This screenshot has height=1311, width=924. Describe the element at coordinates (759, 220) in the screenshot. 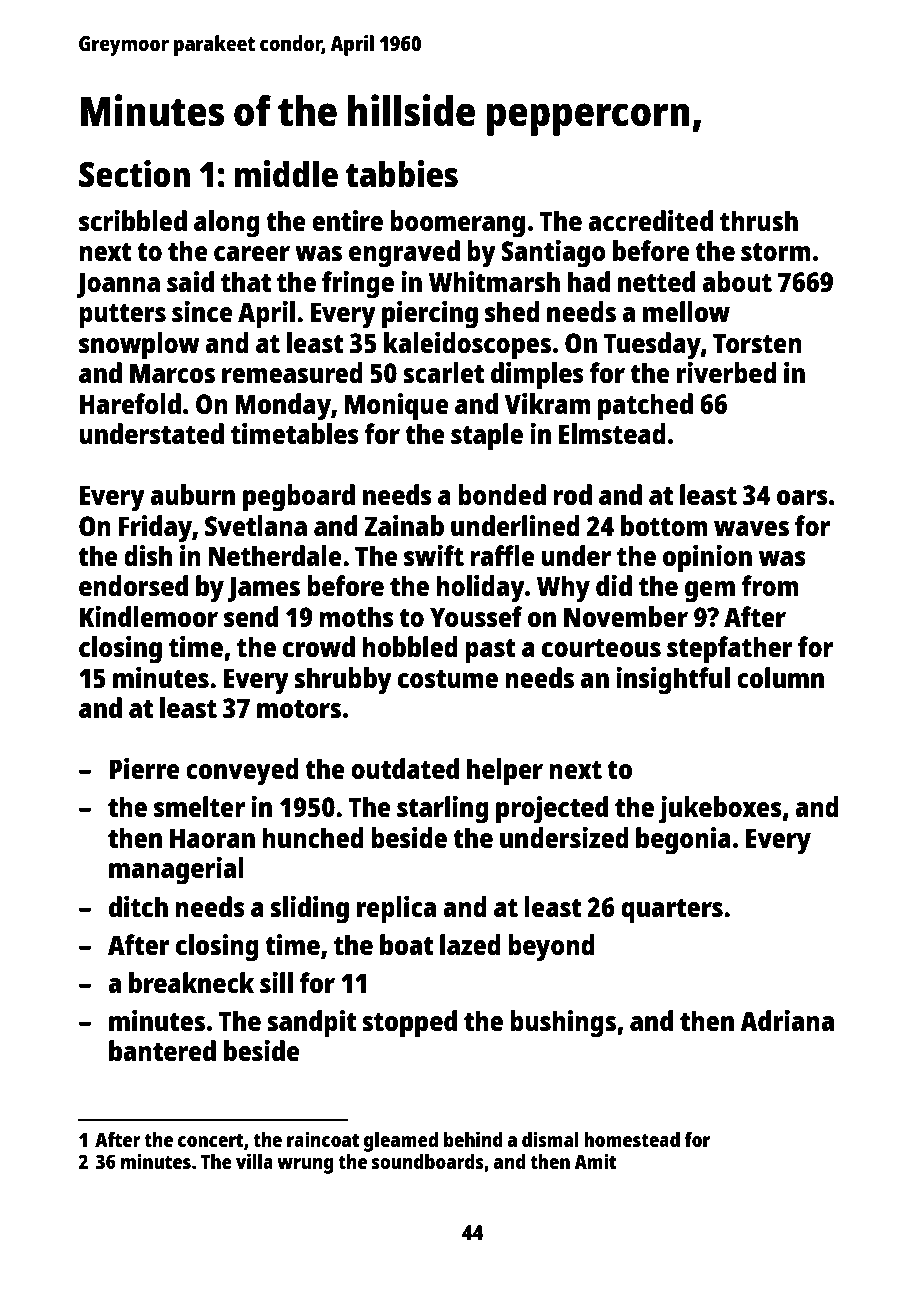

I see `thrush` at that location.
